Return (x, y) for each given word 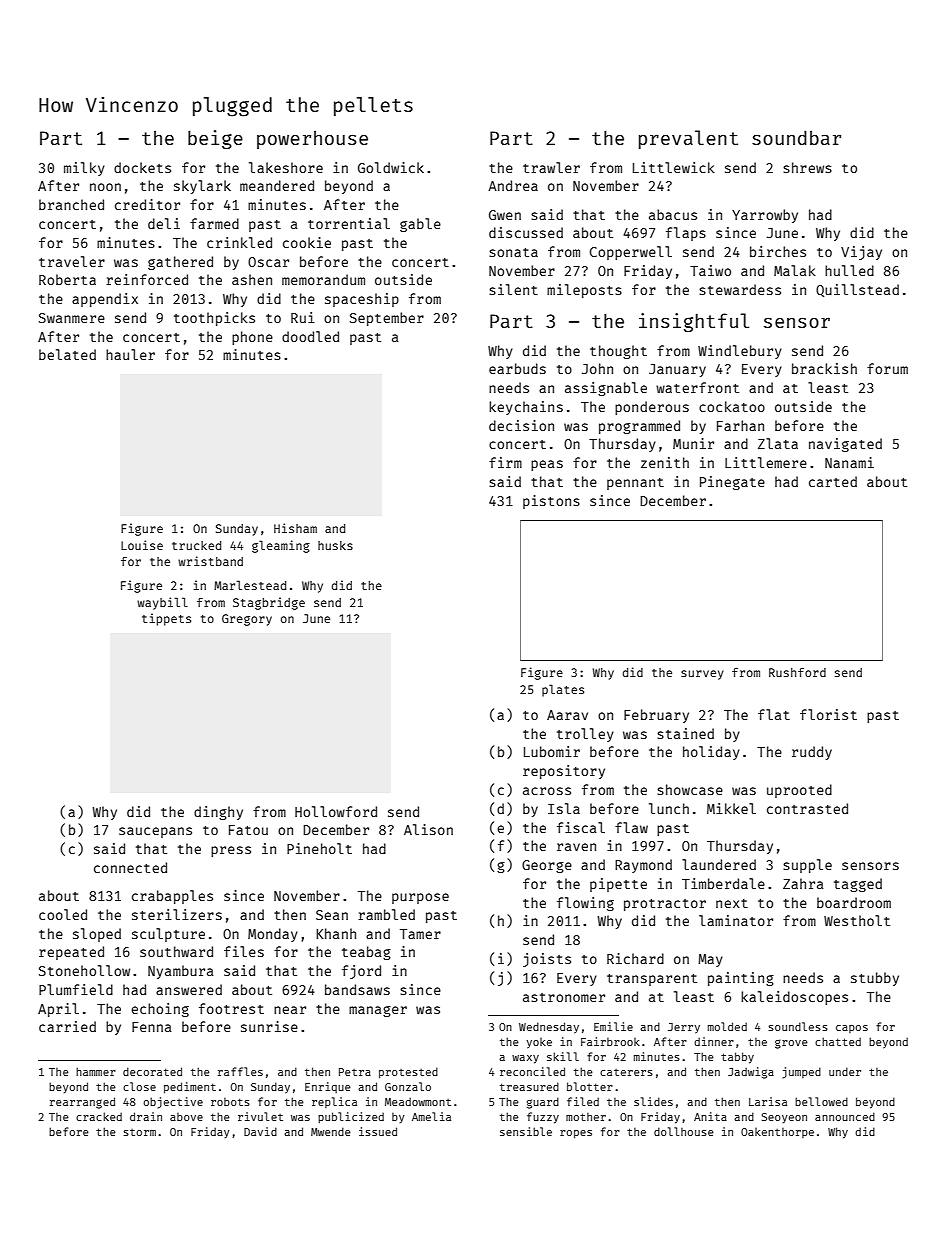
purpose (420, 898)
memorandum (323, 279)
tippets (166, 619)
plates (563, 690)
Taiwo (710, 270)
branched (71, 204)
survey (702, 675)
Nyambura (181, 972)
